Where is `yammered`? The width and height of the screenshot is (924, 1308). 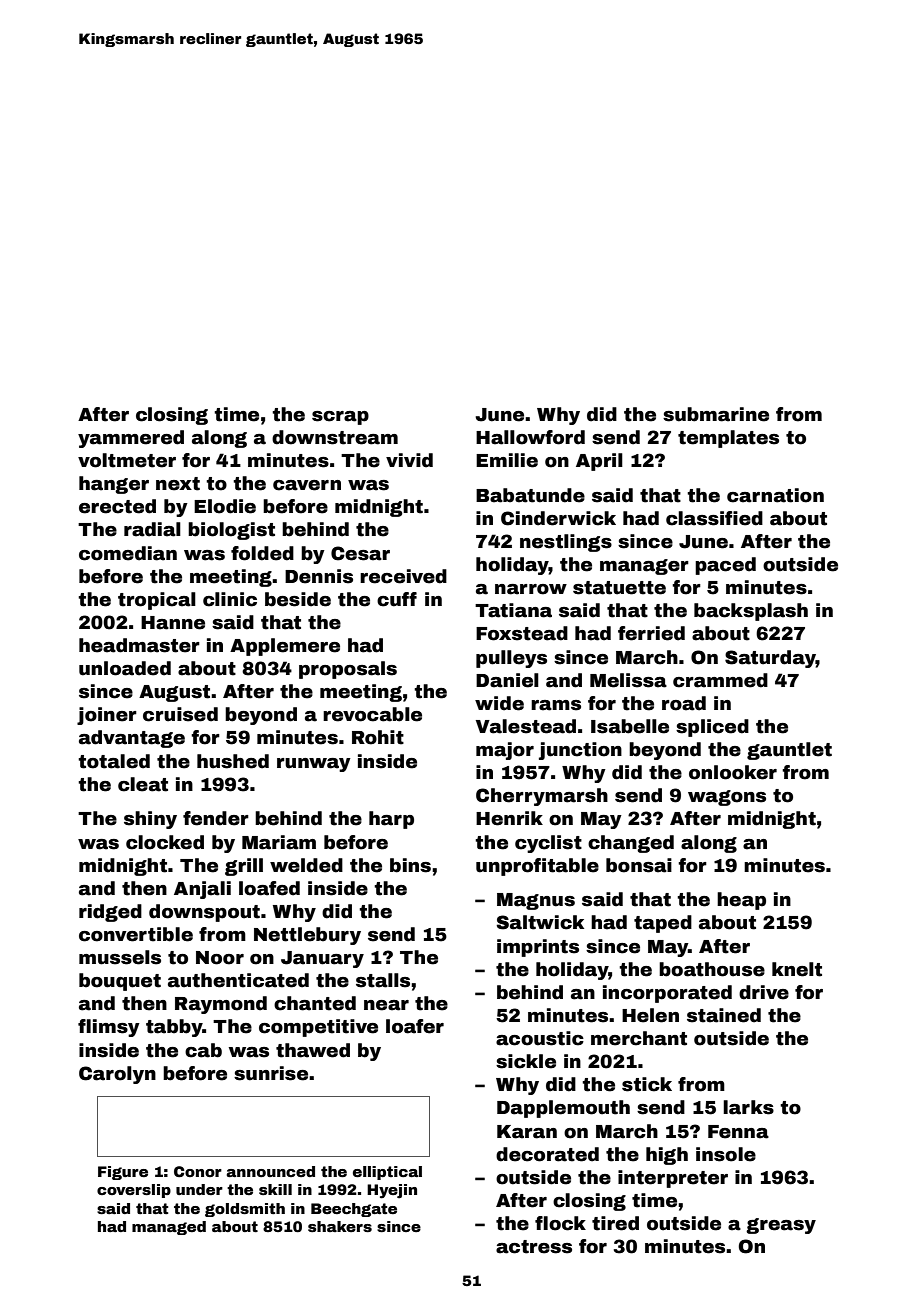 yammered is located at coordinates (131, 439).
